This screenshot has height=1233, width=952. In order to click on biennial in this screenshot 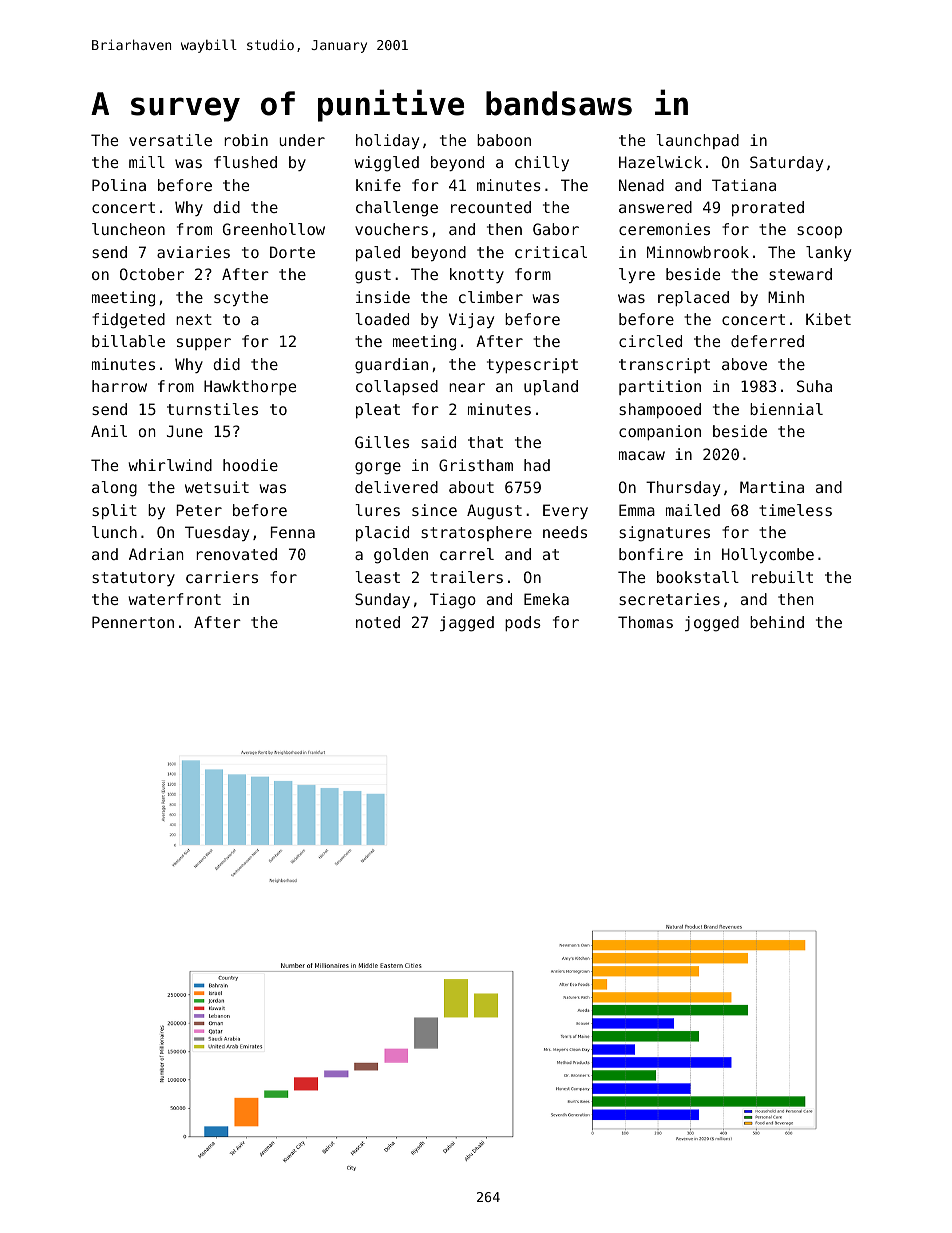, I will do `click(786, 409)`.
